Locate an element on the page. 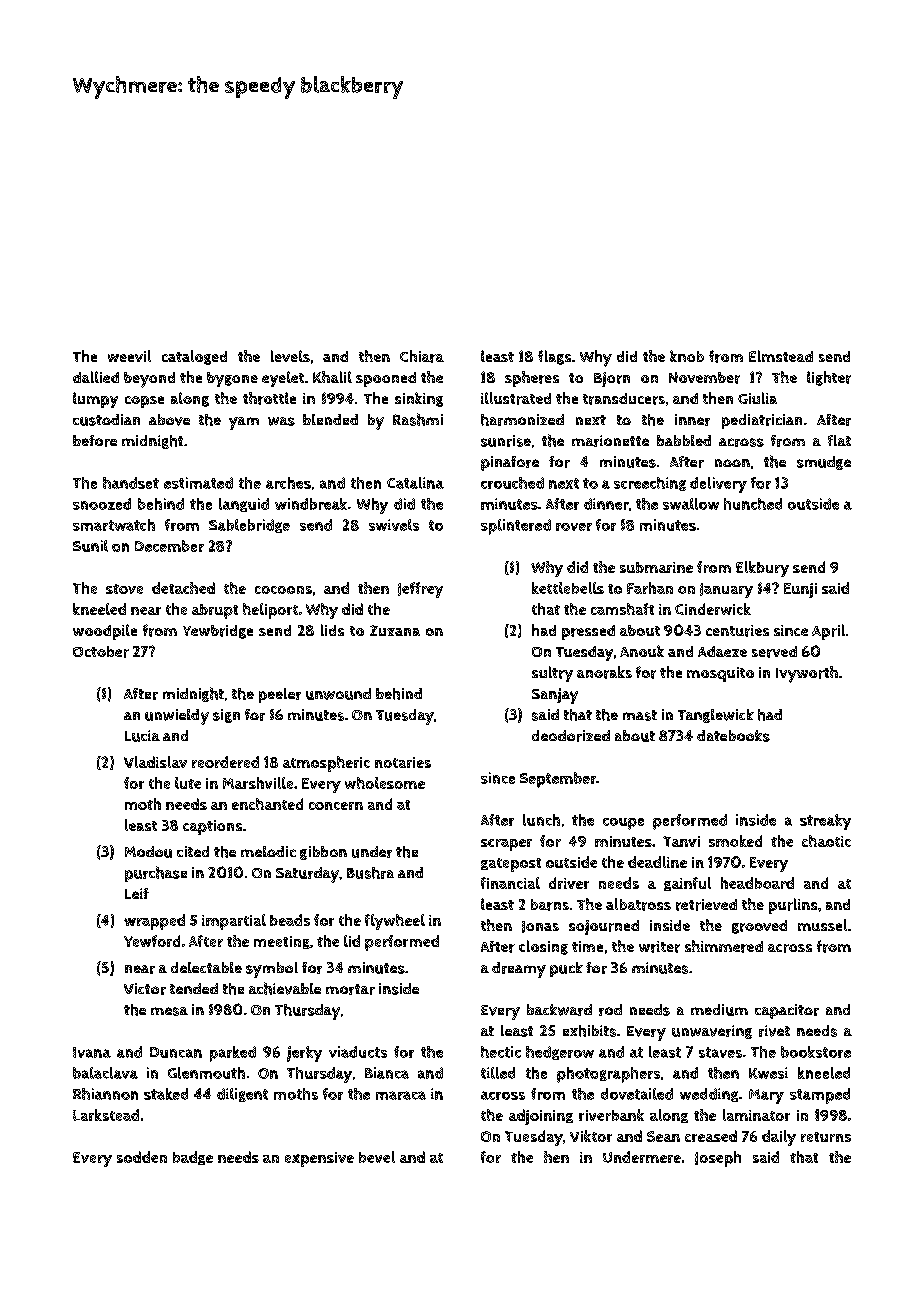  Elkbury is located at coordinates (762, 569).
